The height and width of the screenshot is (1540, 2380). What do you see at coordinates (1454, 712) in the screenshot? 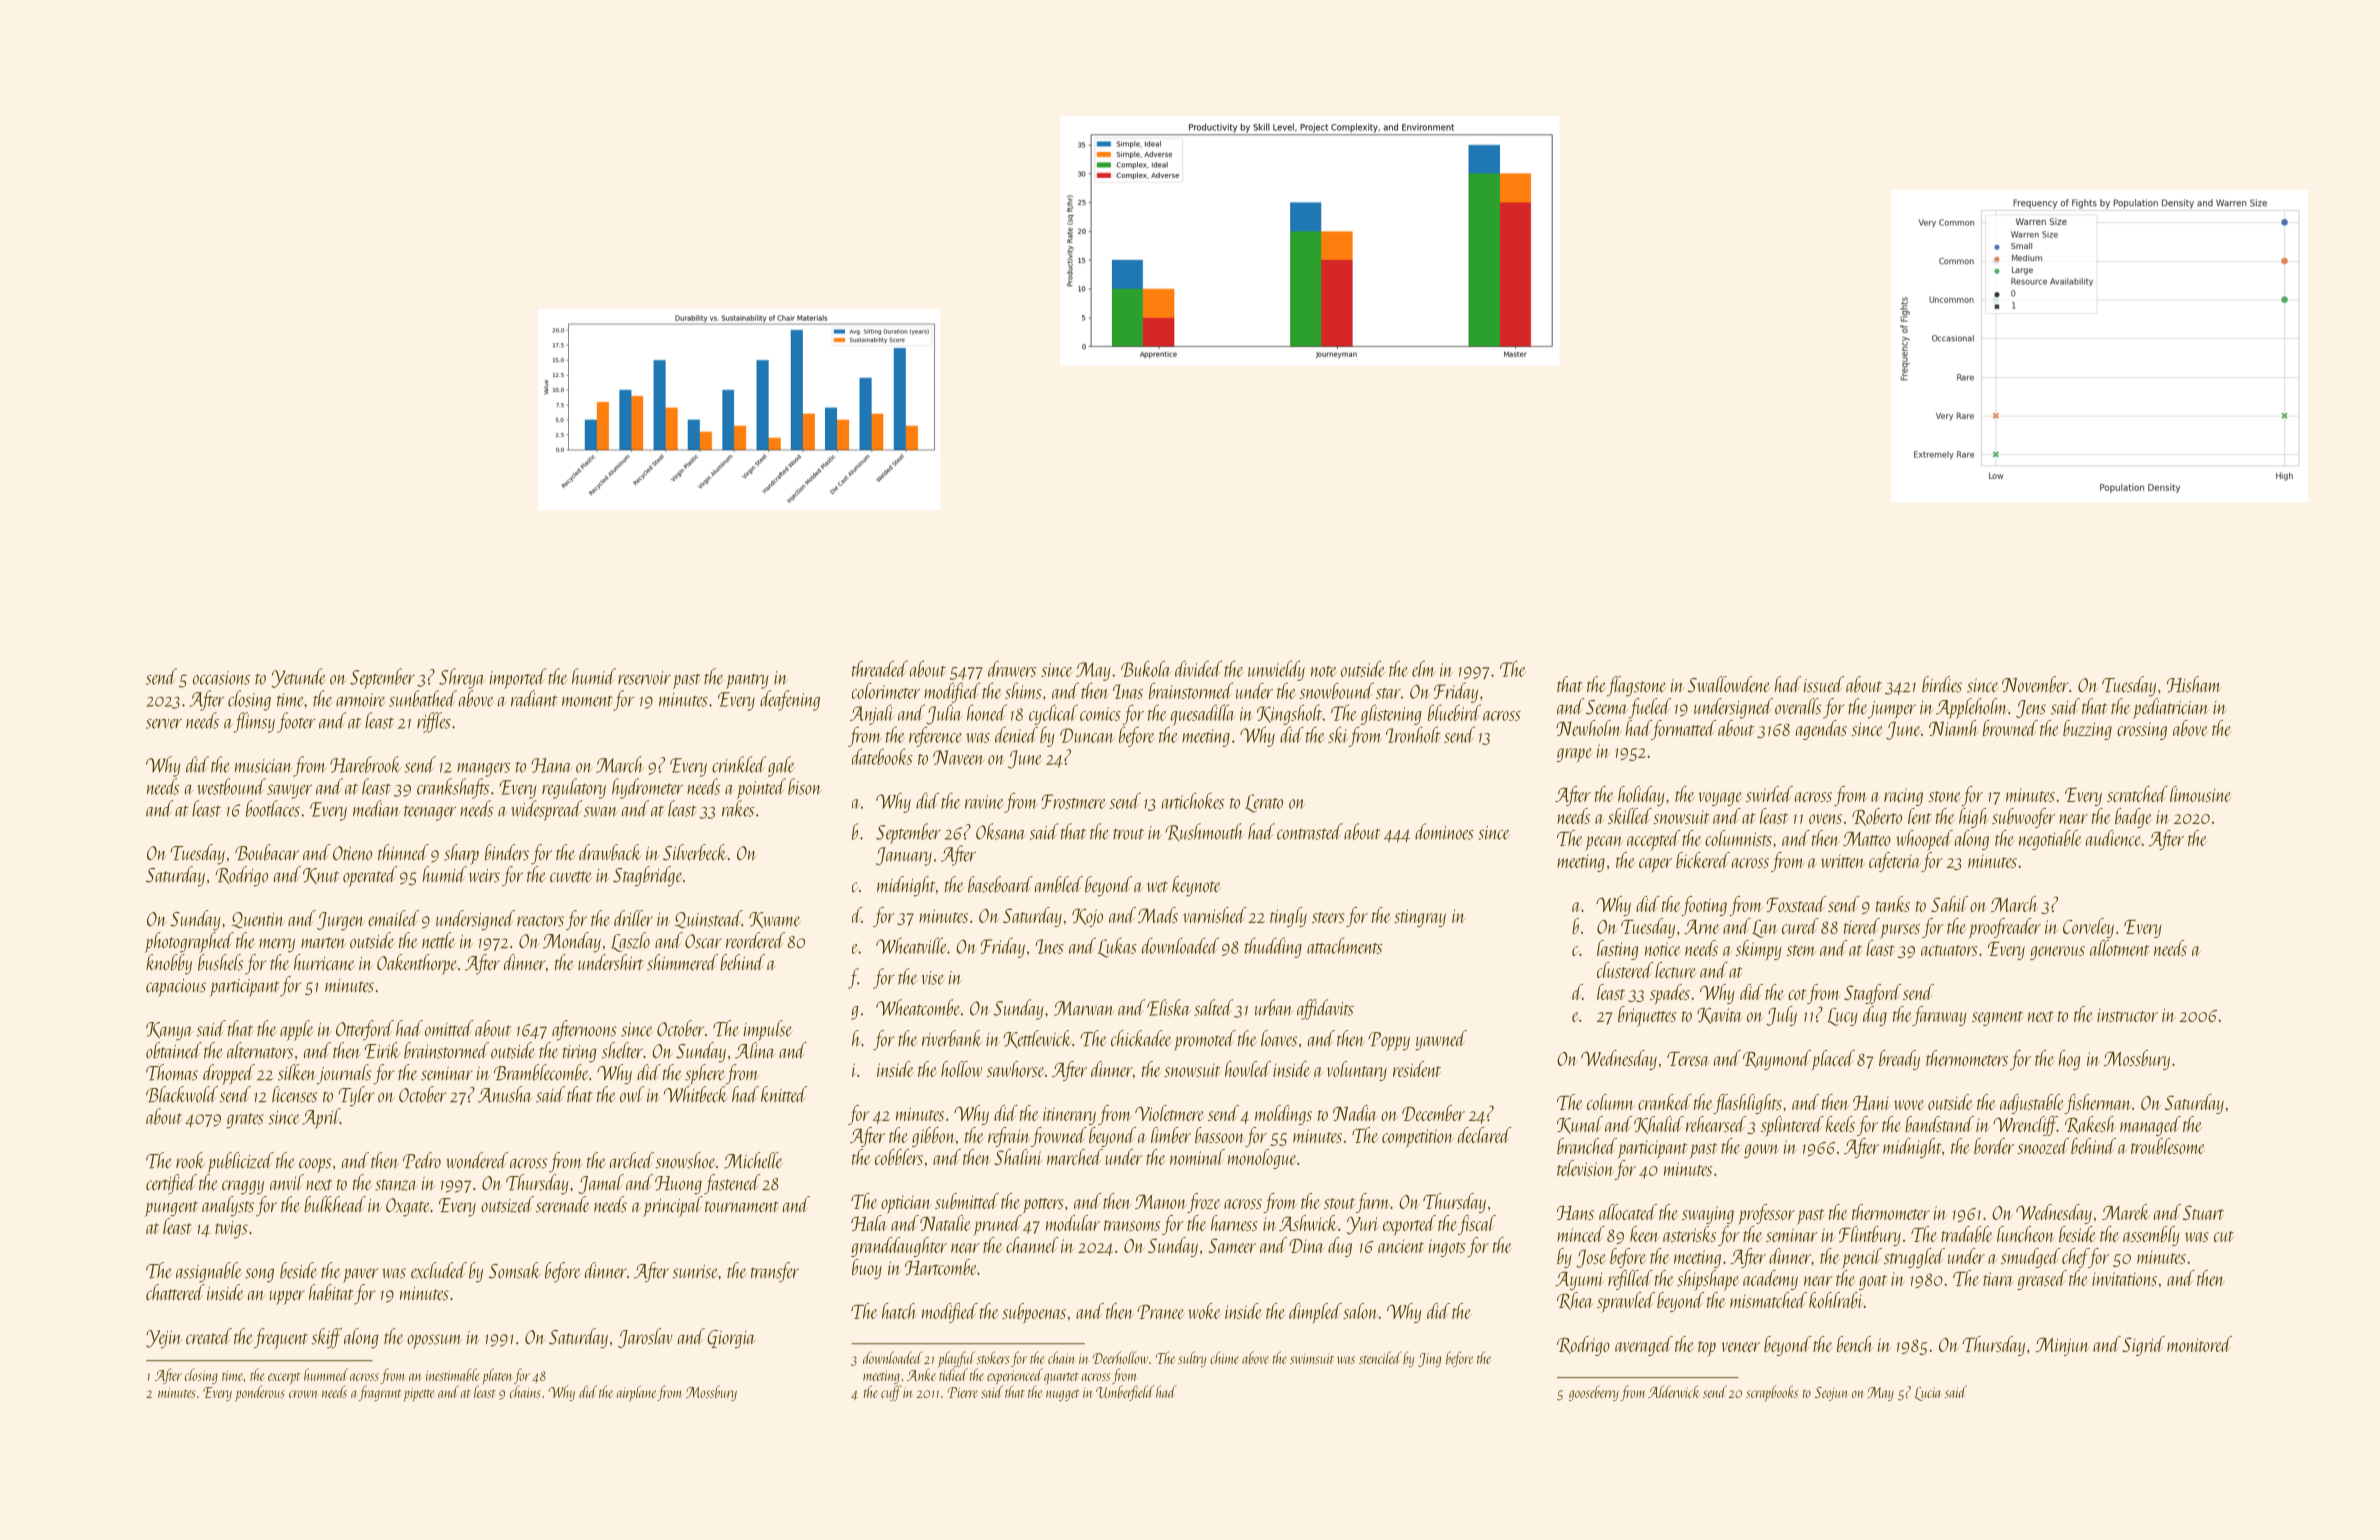
I see `bluebird` at bounding box center [1454, 712].
